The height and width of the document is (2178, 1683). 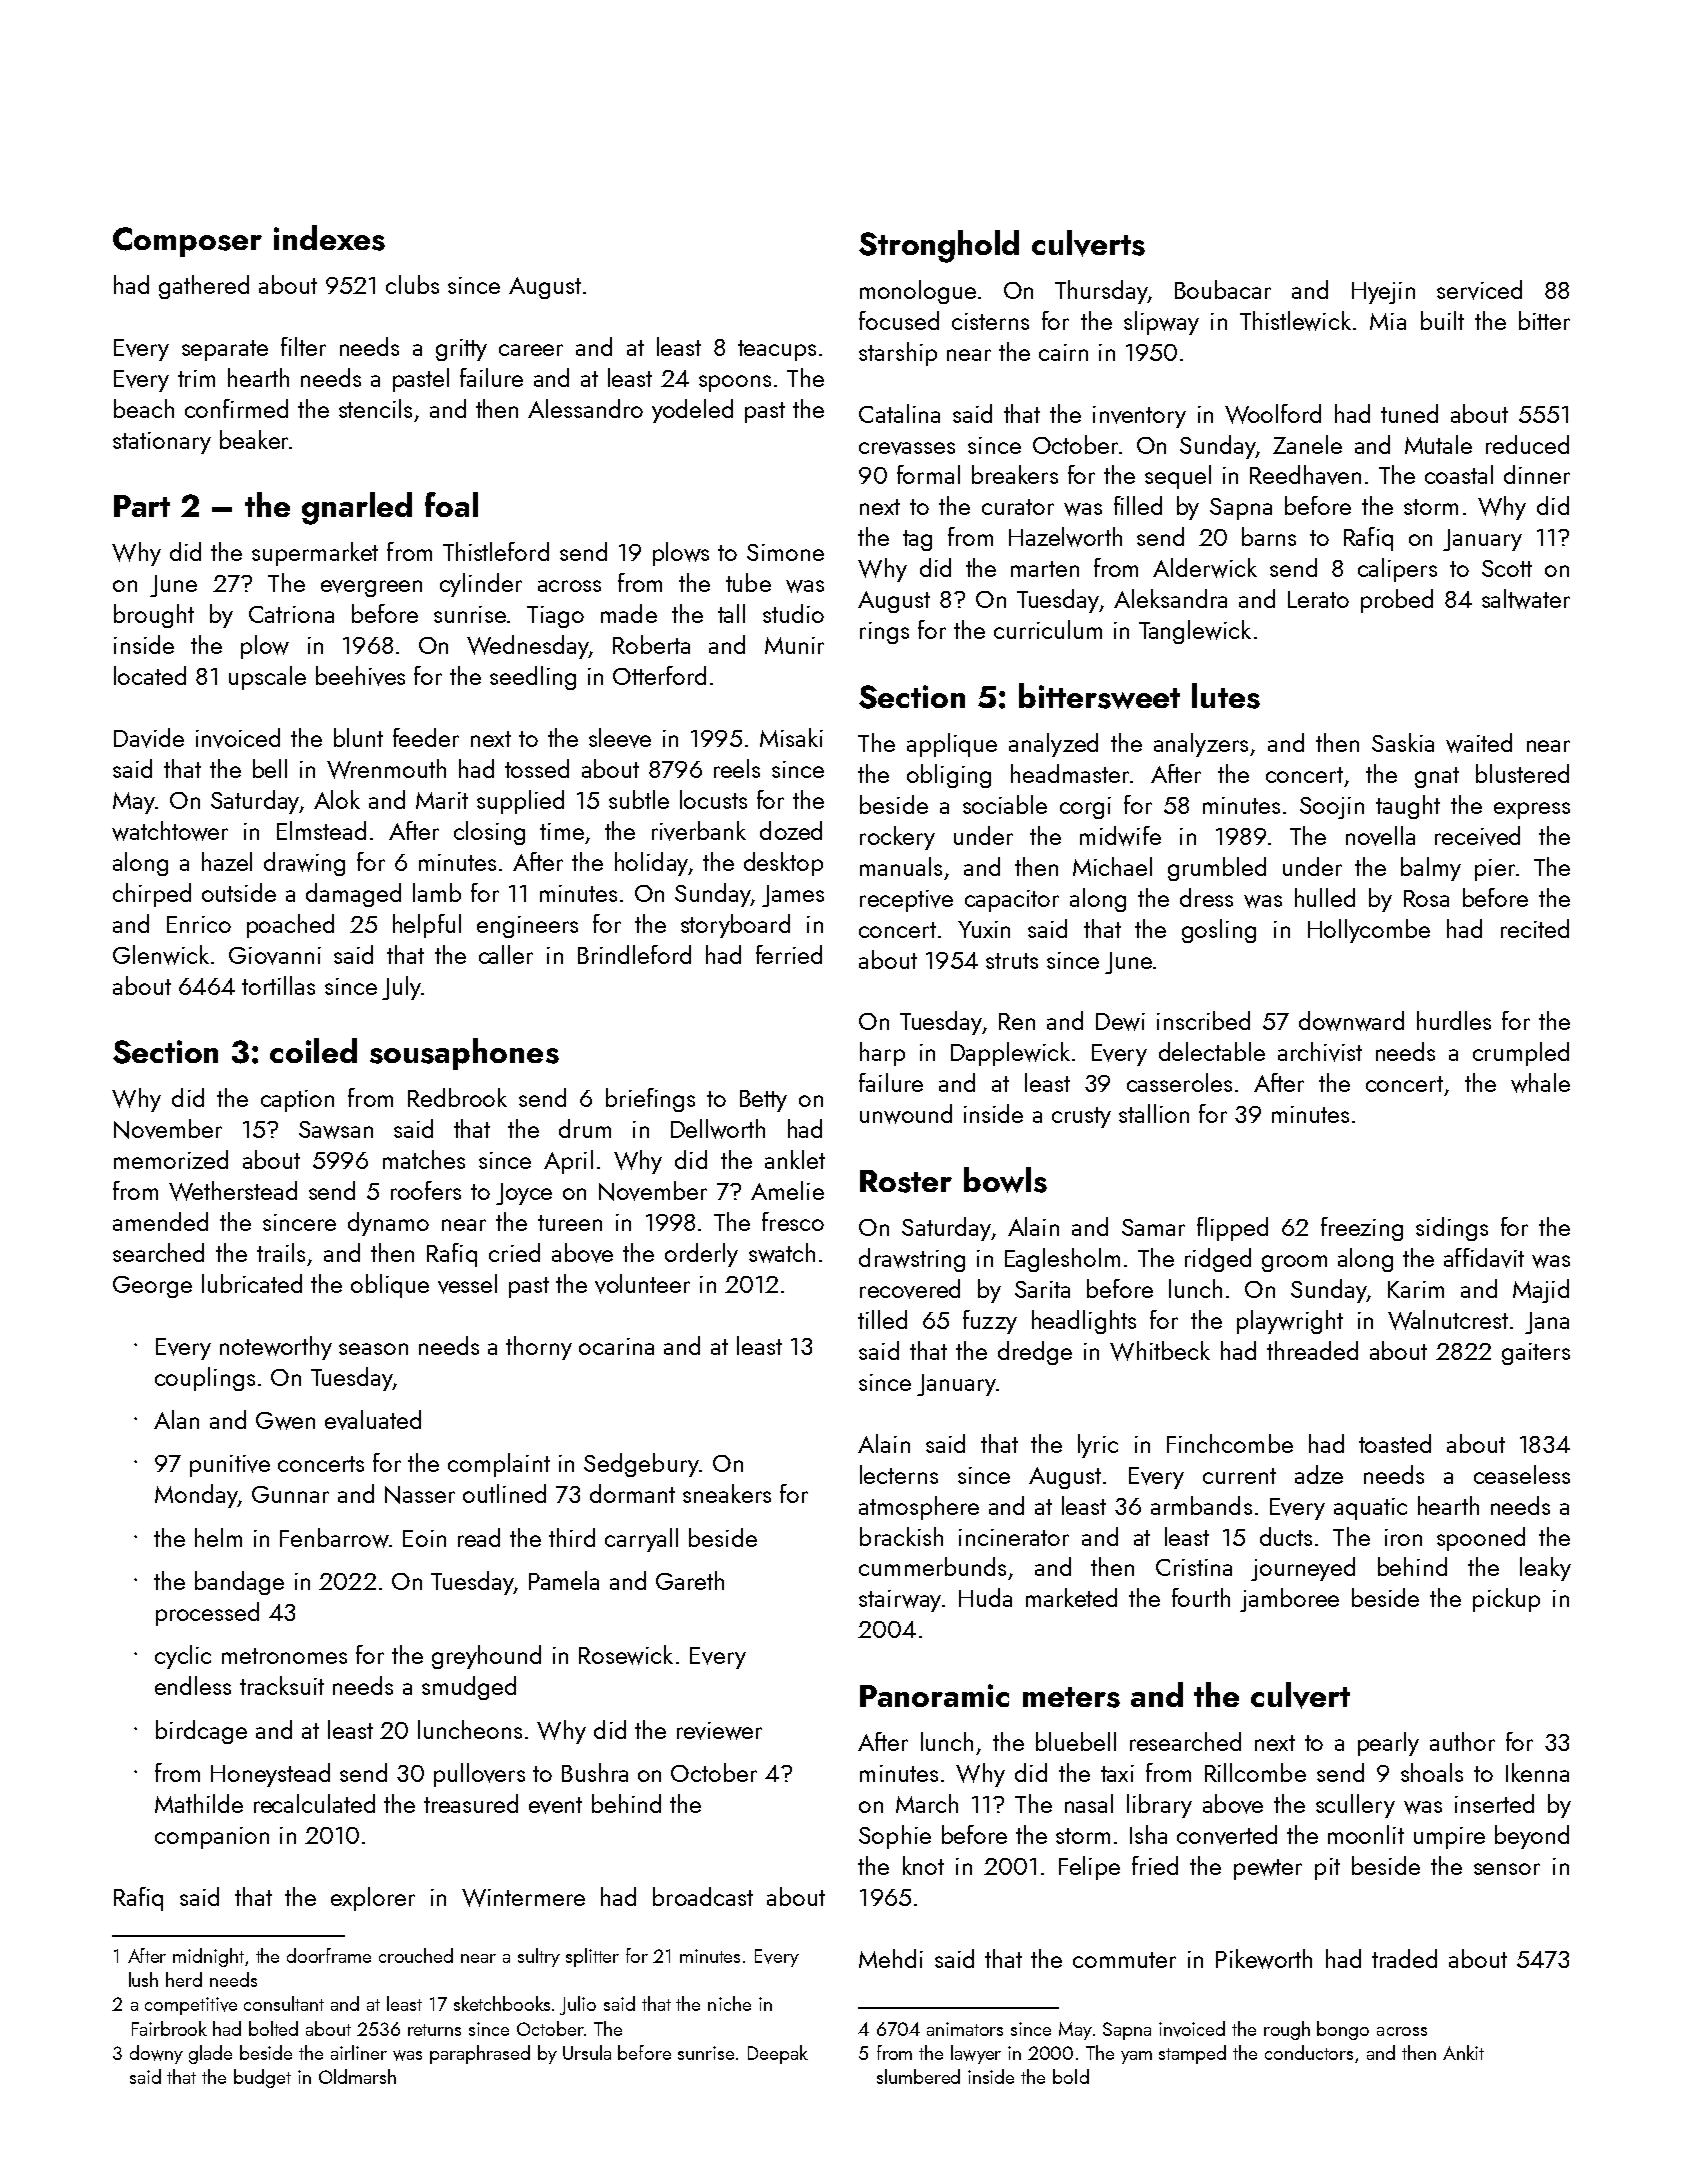 I want to click on indexes, so click(x=329, y=238).
